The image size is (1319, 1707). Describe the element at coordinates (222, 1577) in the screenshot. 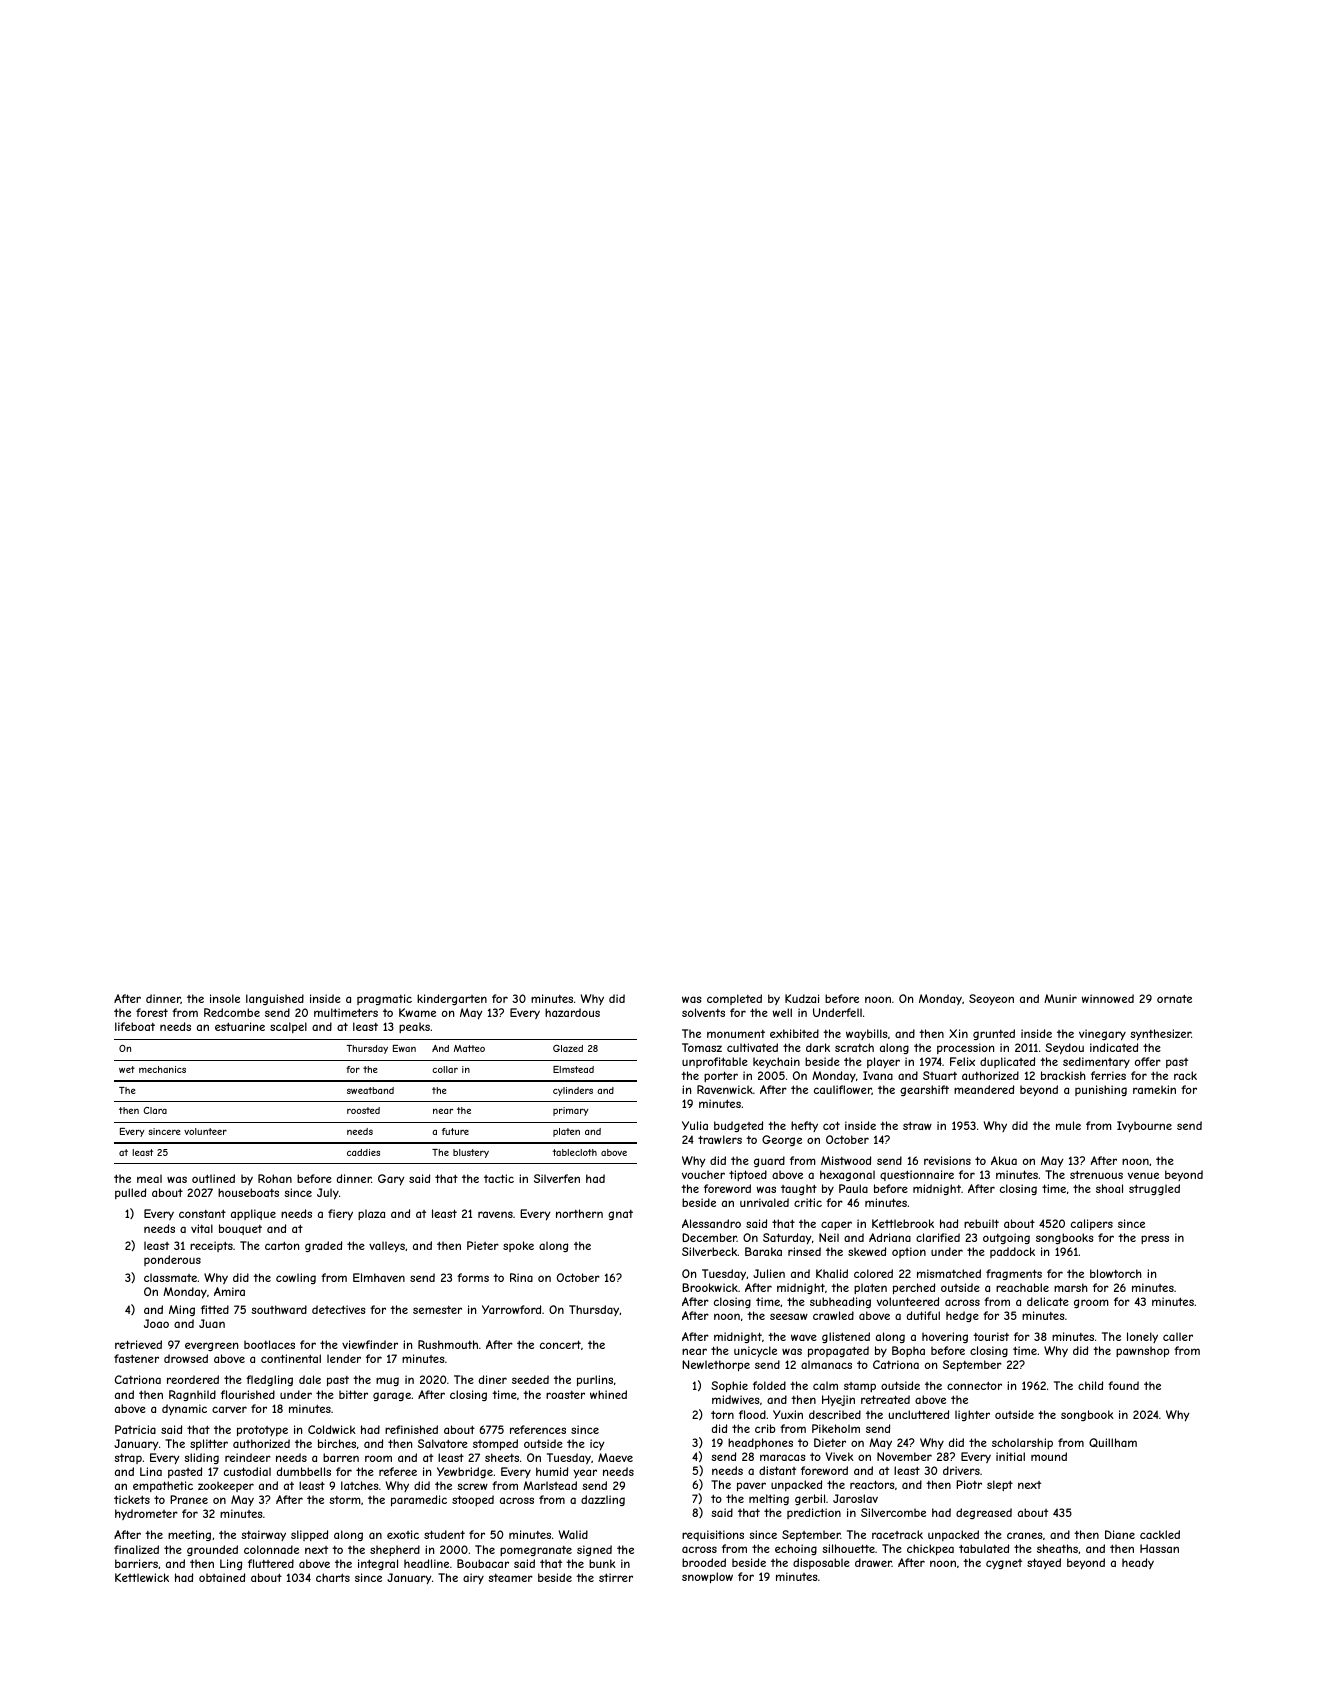

I see `obtained` at that location.
